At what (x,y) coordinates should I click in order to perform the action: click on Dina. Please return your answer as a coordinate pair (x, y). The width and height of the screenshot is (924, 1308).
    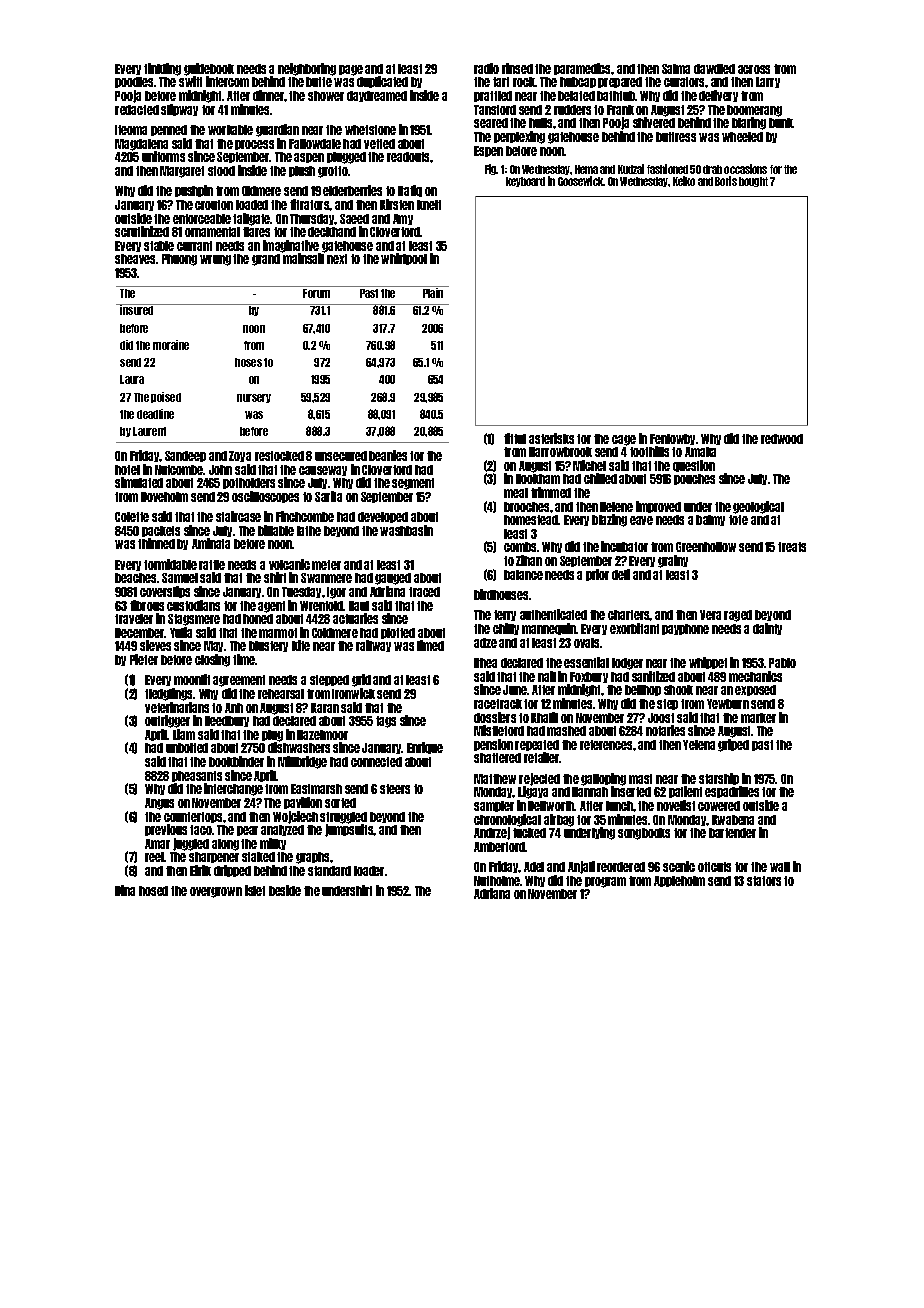
    Looking at the image, I should click on (125, 890).
